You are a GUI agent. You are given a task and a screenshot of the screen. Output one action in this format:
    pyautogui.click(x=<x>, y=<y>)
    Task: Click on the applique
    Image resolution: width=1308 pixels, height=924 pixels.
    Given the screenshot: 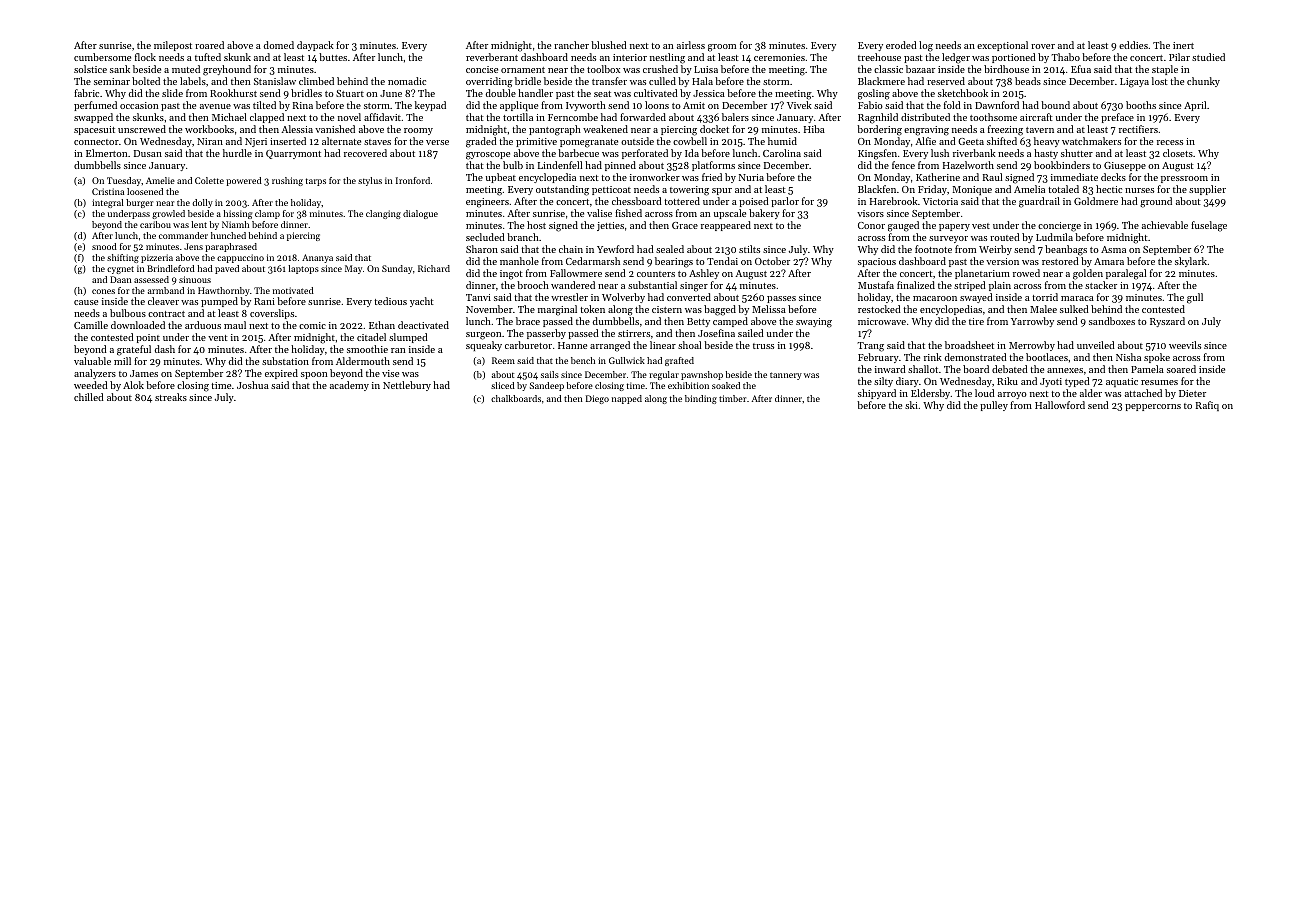 What is the action you would take?
    pyautogui.click(x=519, y=106)
